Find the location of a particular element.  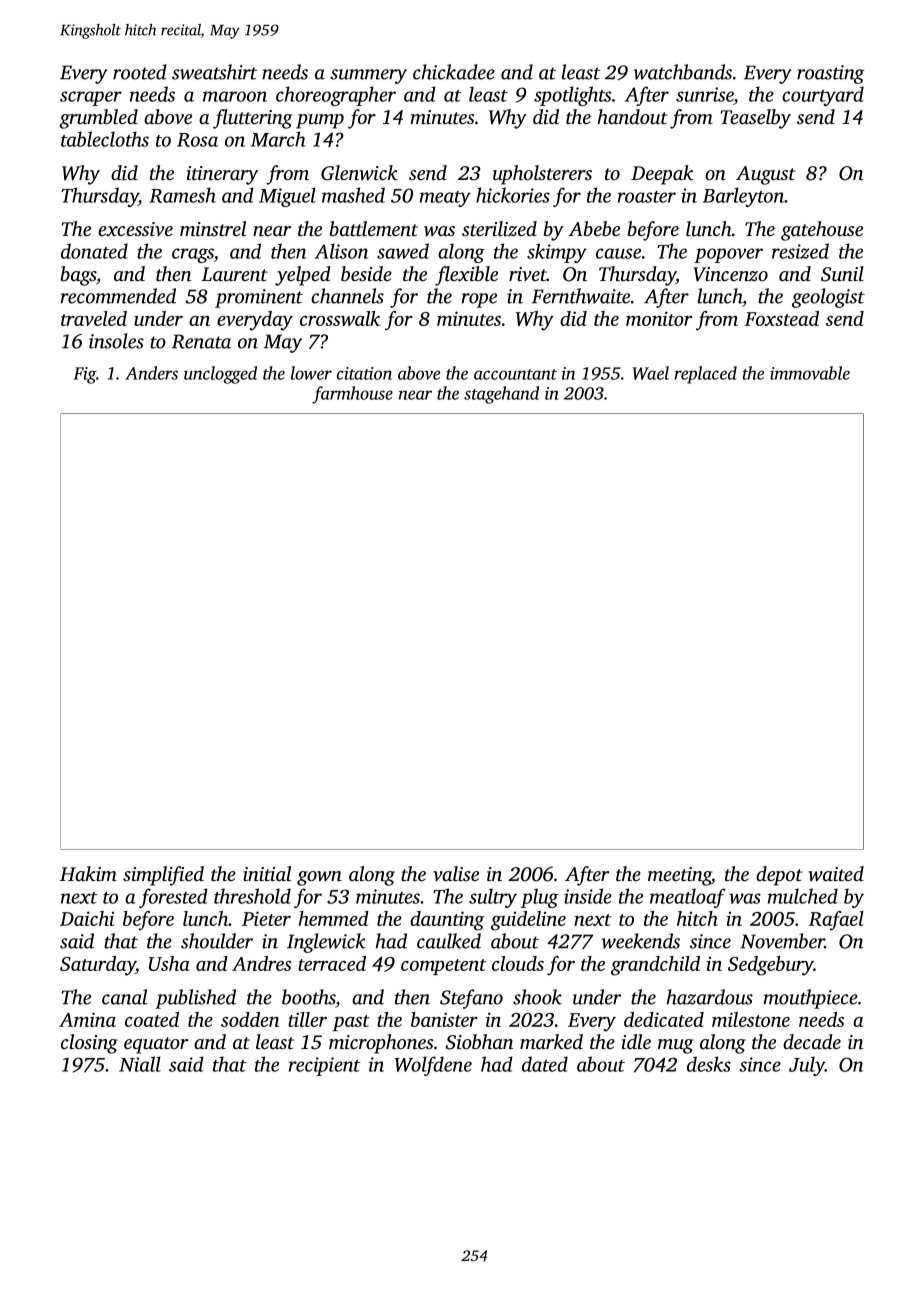

upholsterers is located at coordinates (542, 175).
